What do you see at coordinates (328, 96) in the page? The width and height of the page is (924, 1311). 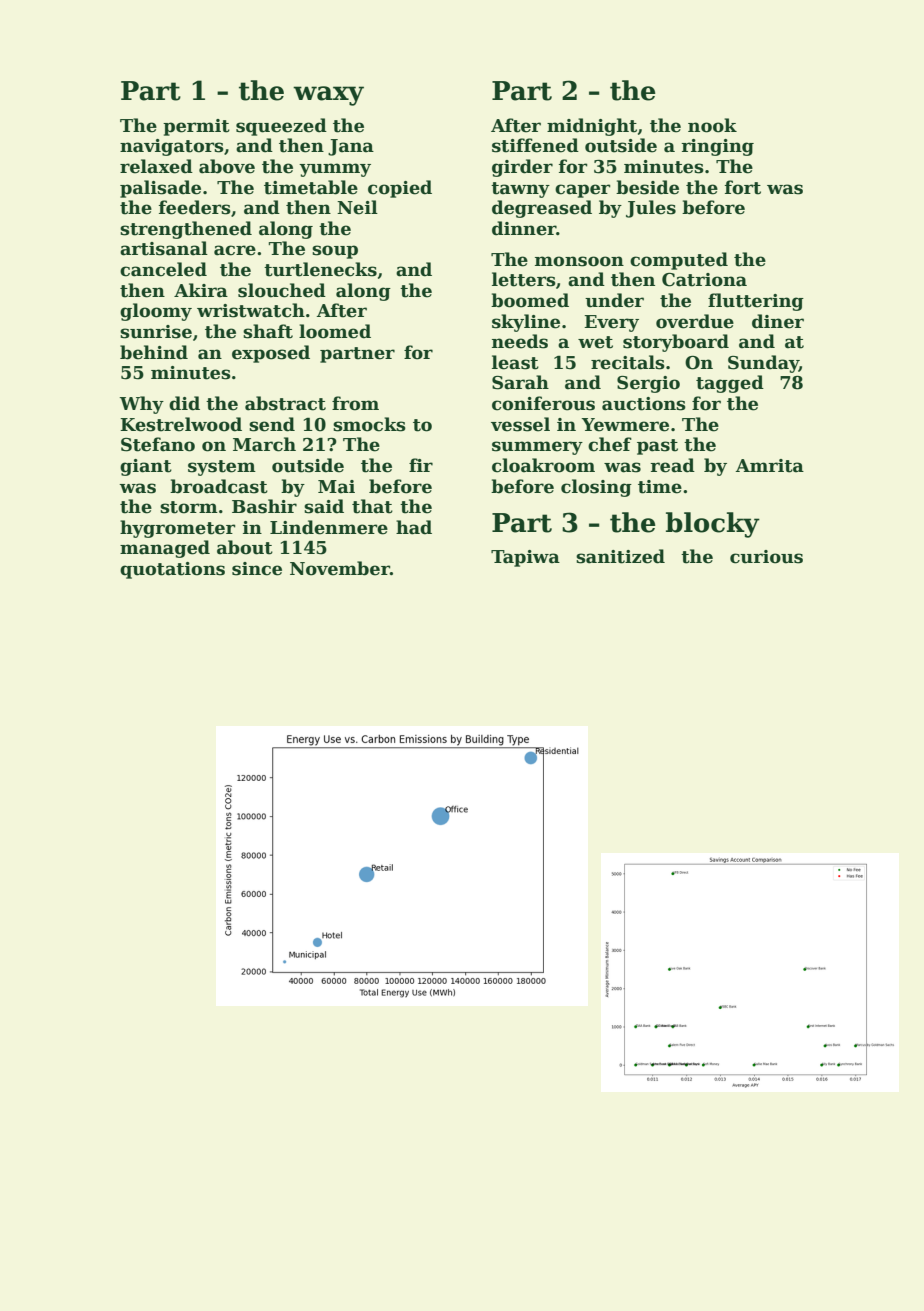 I see `waxy` at bounding box center [328, 96].
